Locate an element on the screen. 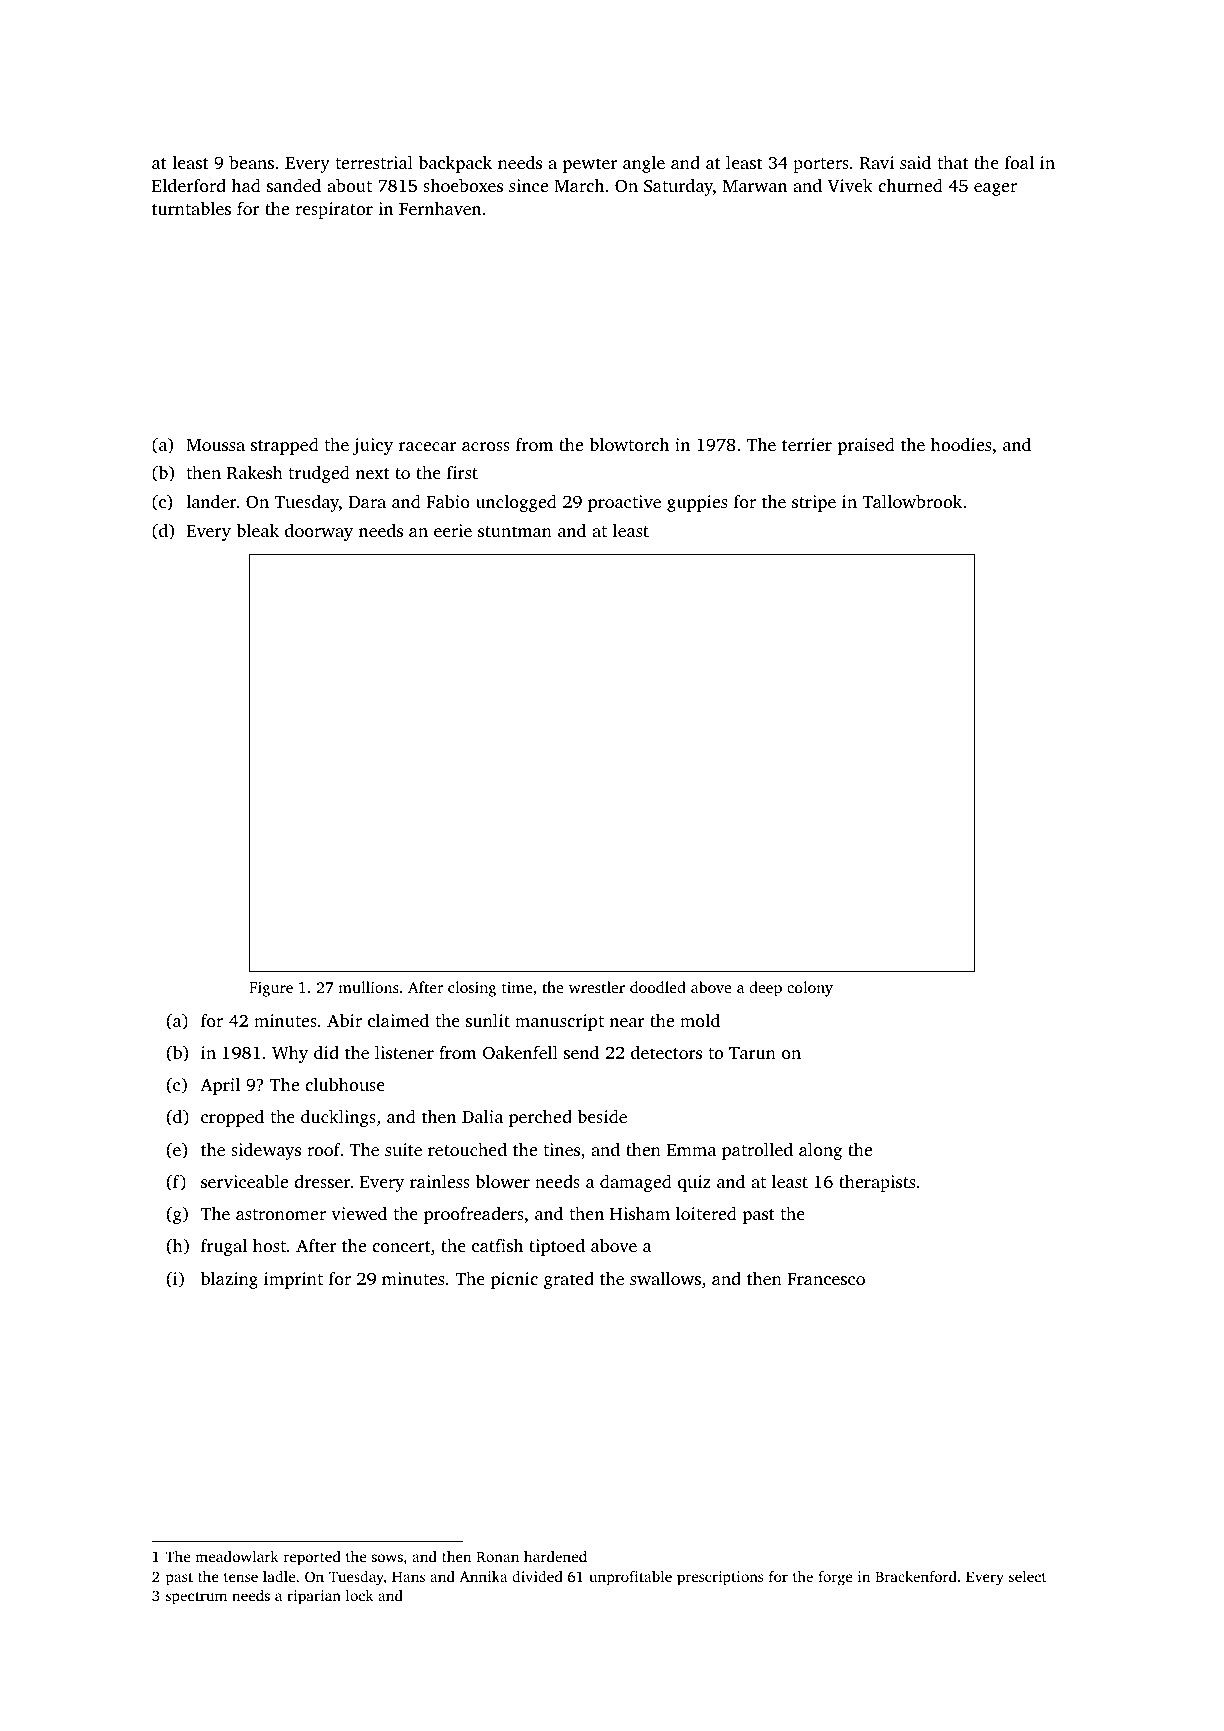 The height and width of the screenshot is (1731, 1224). stuntman is located at coordinates (515, 531).
